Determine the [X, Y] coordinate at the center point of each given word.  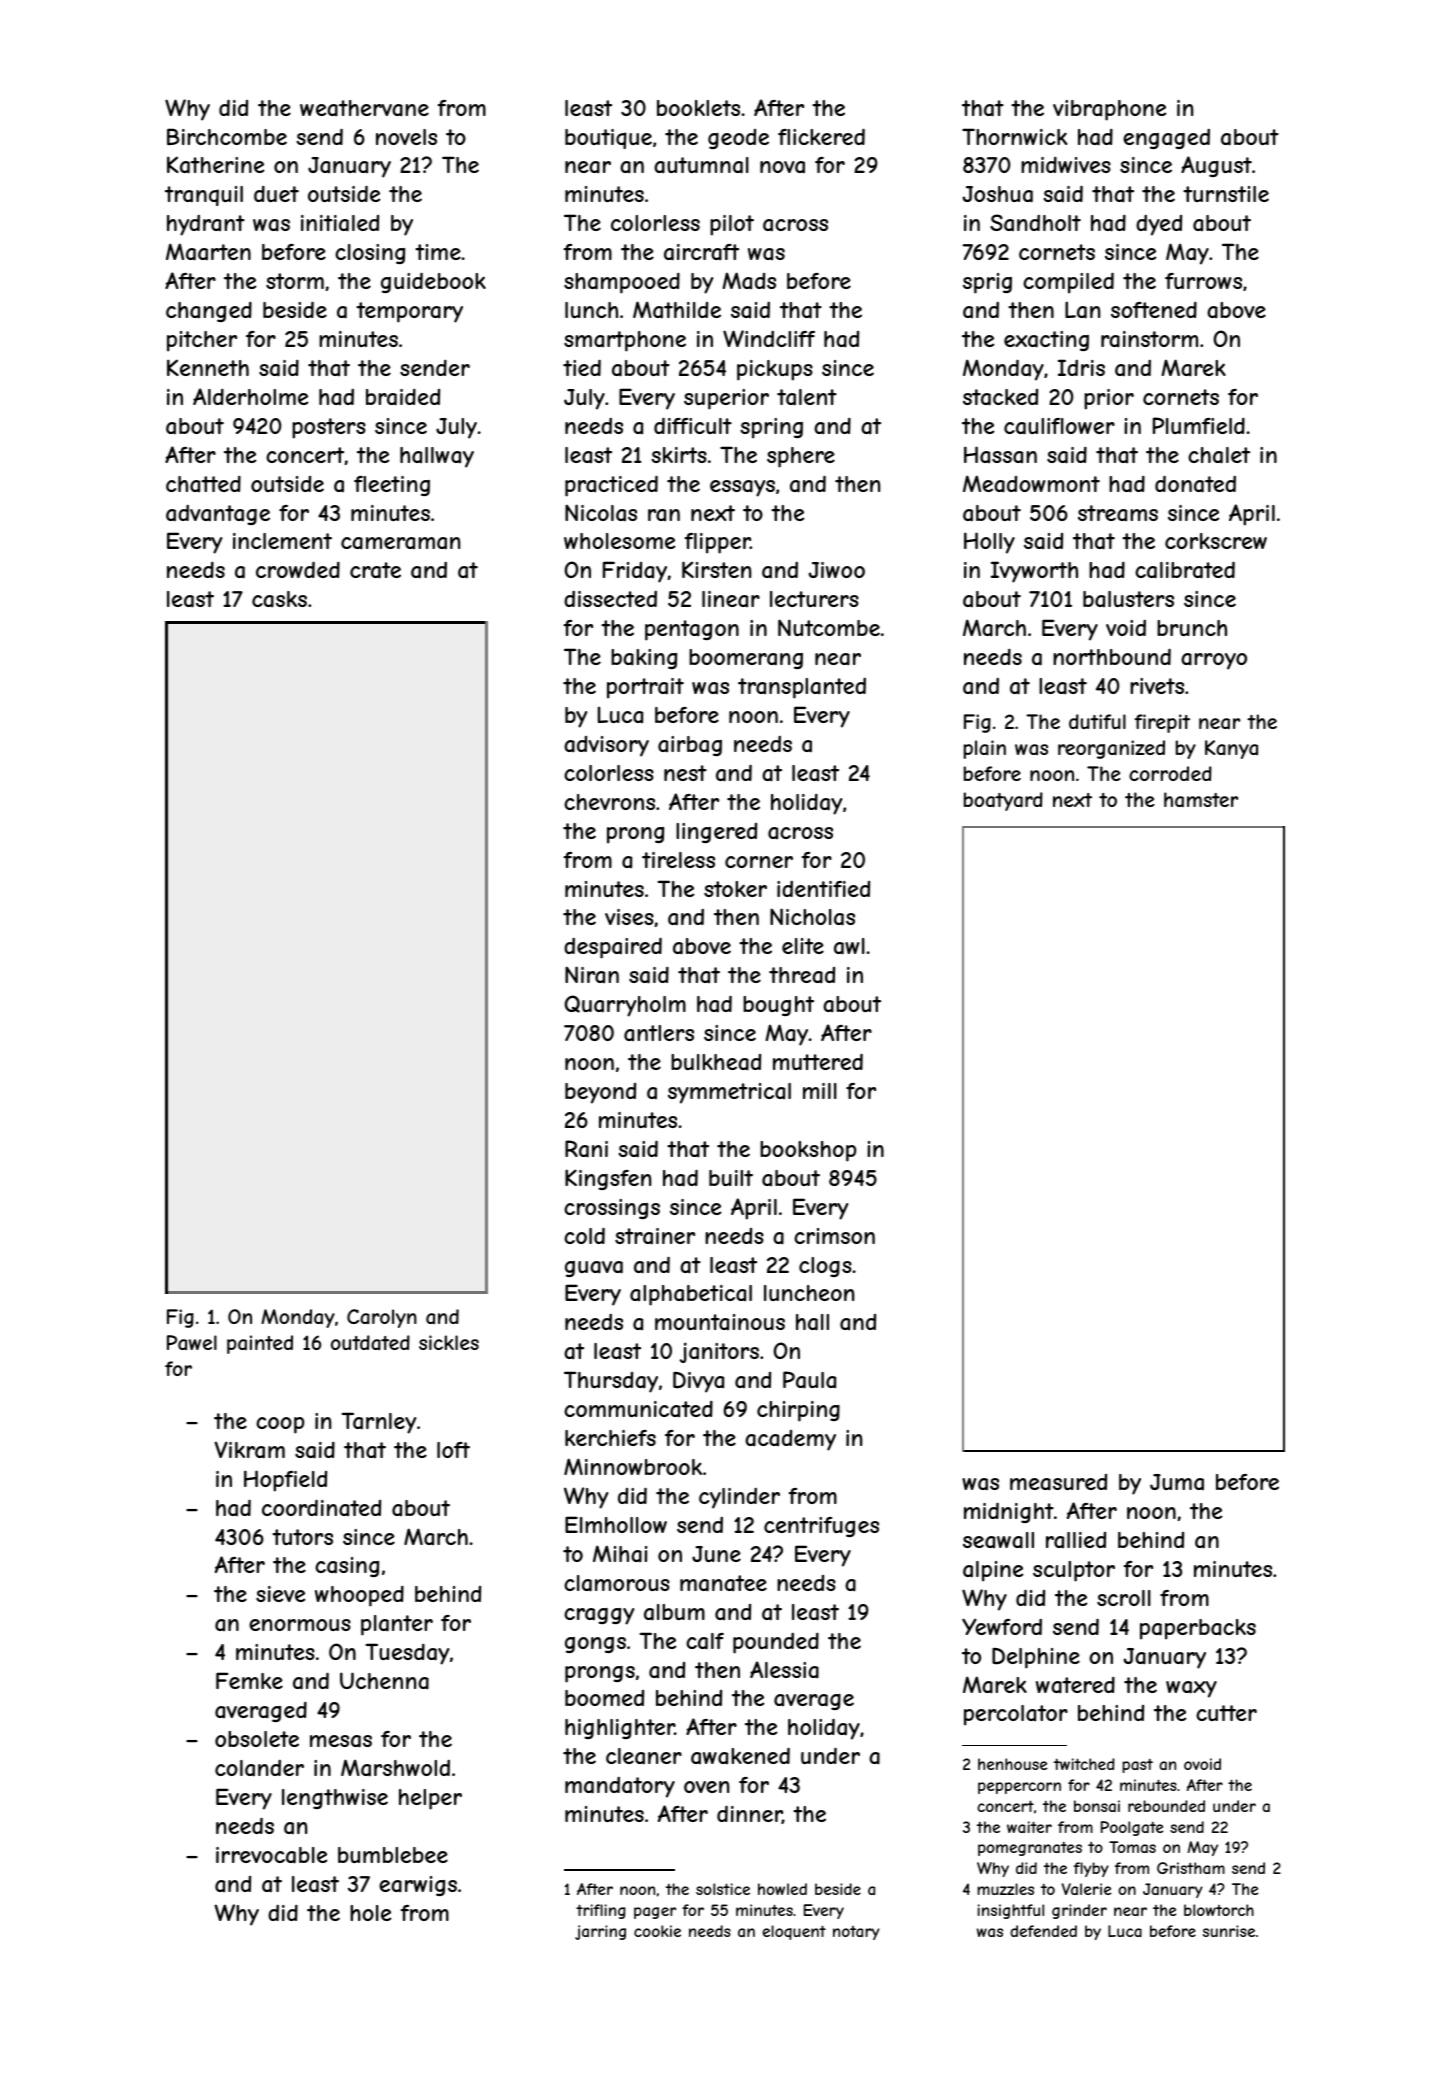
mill [820, 1091]
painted [260, 1344]
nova [782, 167]
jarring [600, 1932]
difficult [693, 425]
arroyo [1214, 661]
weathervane [364, 108]
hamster [1201, 799]
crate [375, 570]
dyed [1159, 225]
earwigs [418, 1886]
